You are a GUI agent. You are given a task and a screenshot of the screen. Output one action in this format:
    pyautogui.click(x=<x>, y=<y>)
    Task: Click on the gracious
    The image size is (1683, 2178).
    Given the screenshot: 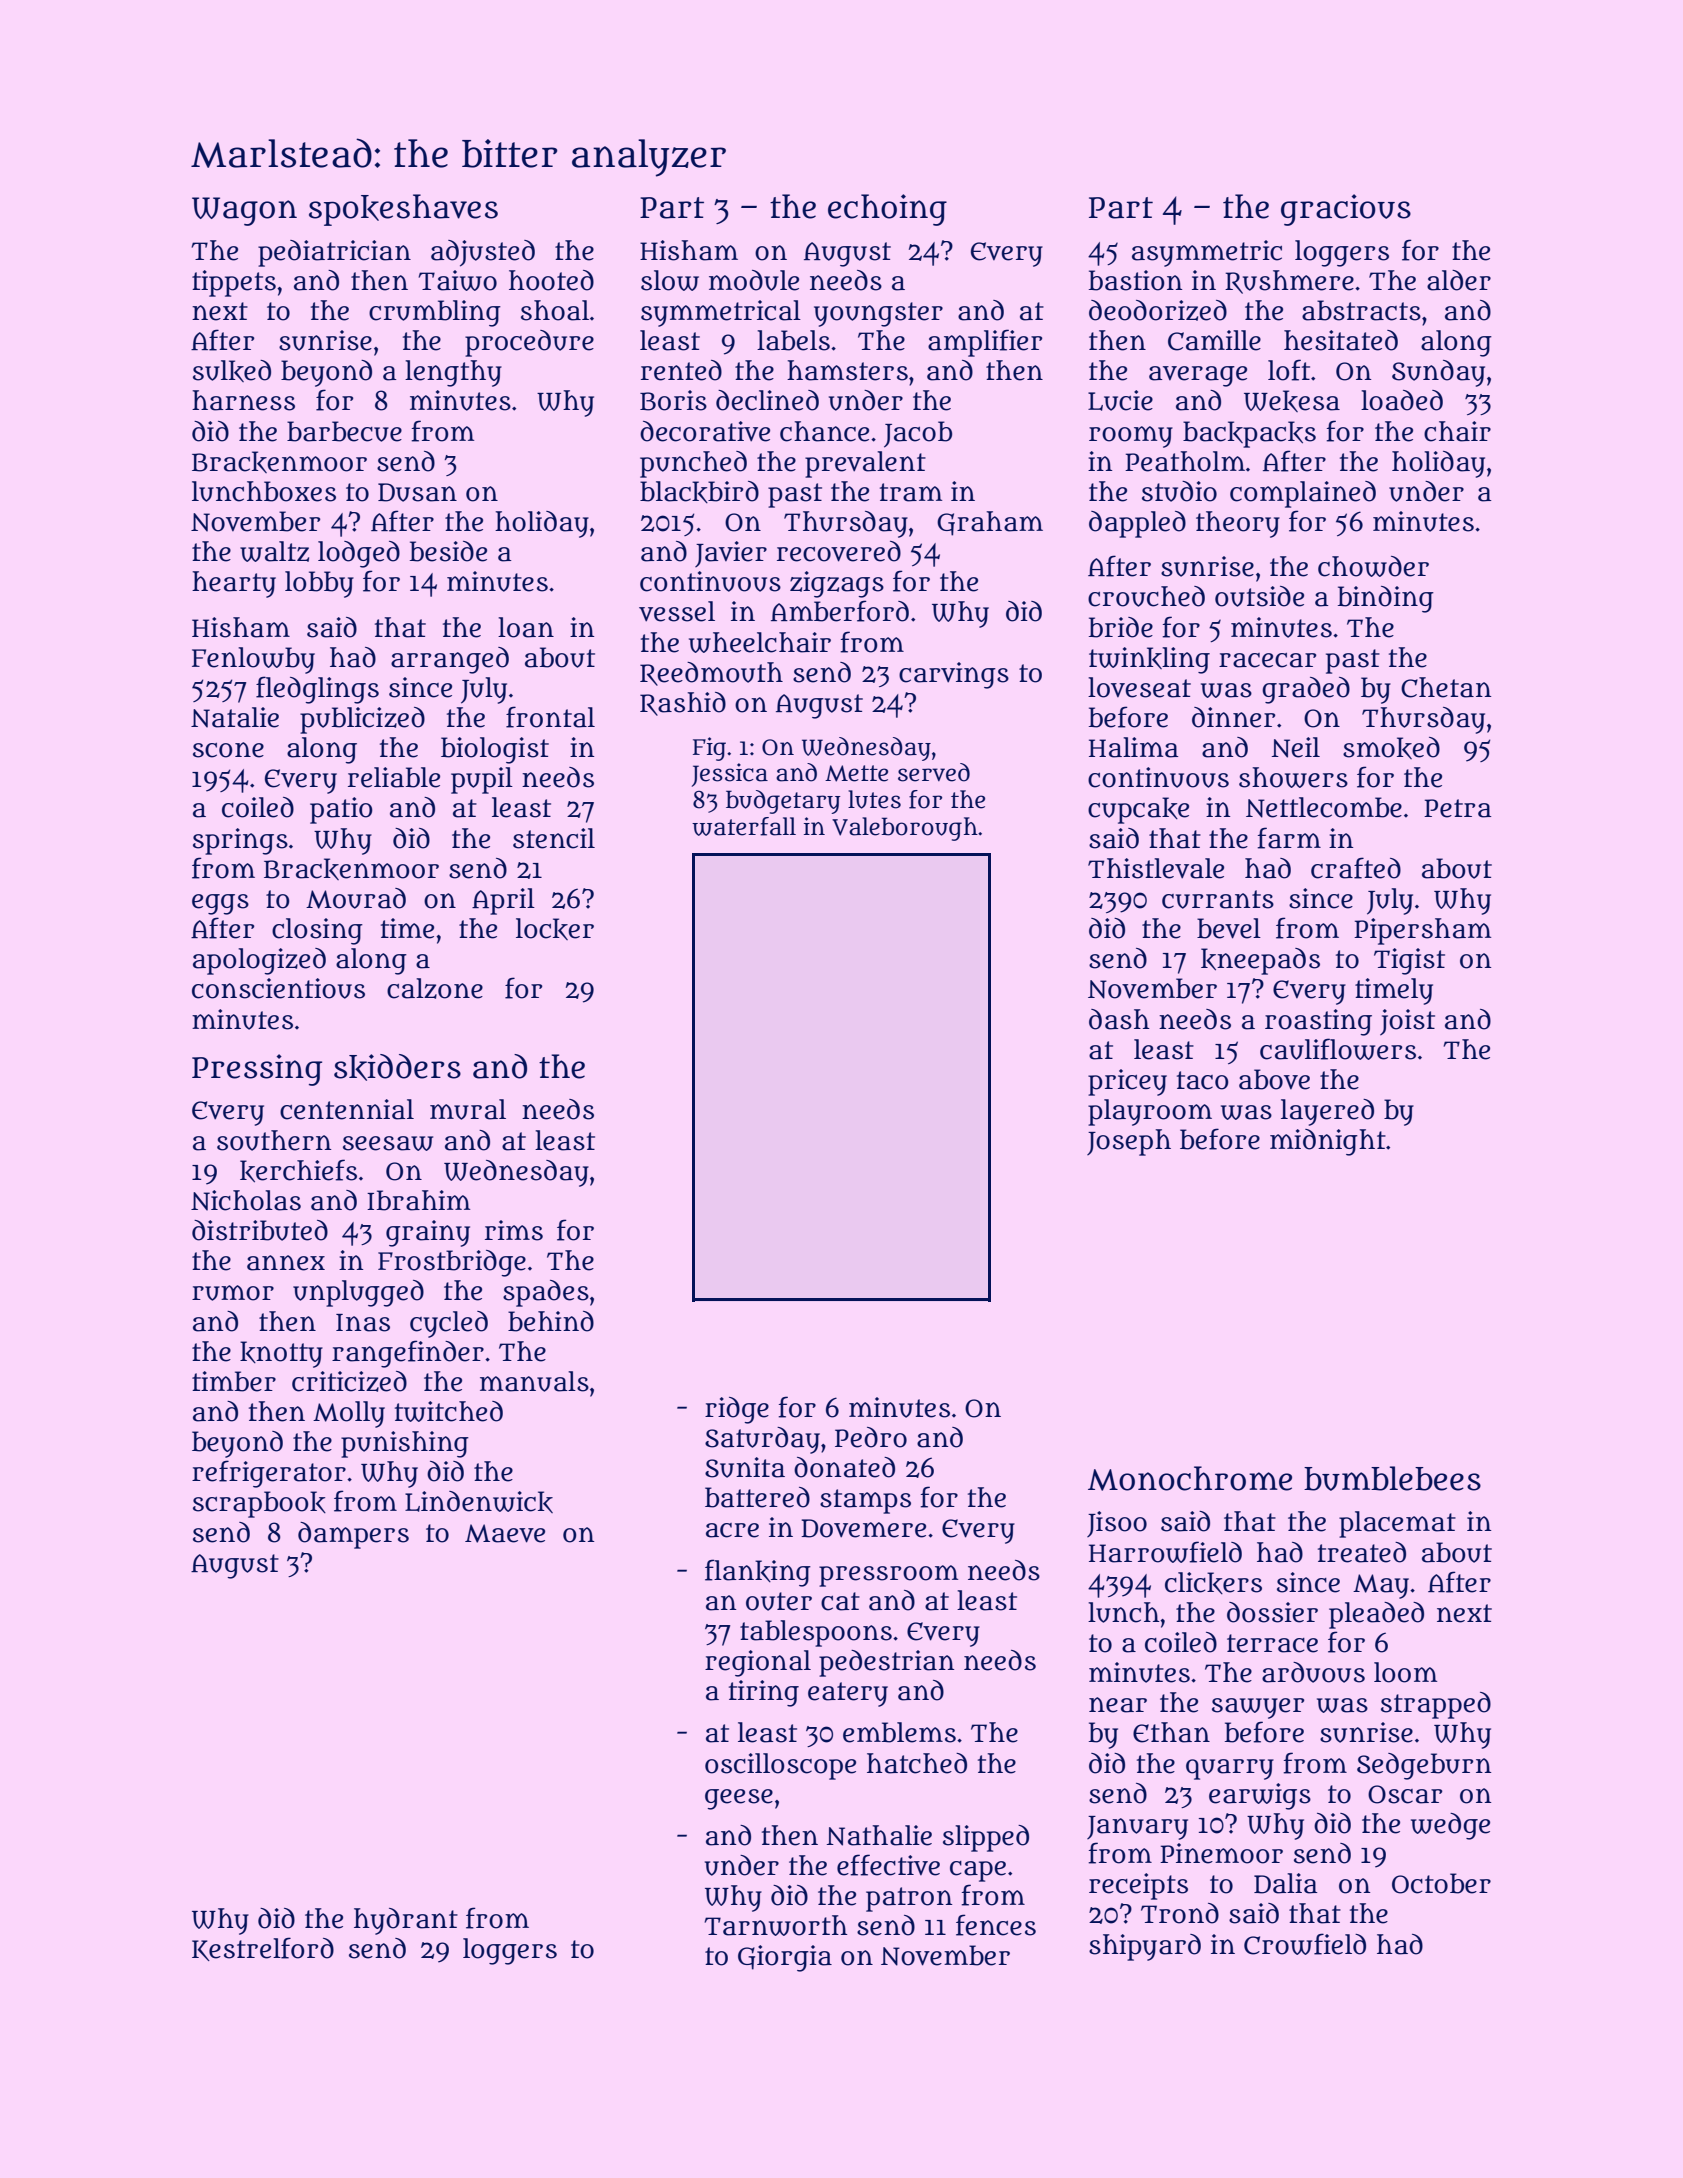 What is the action you would take?
    pyautogui.click(x=1346, y=210)
